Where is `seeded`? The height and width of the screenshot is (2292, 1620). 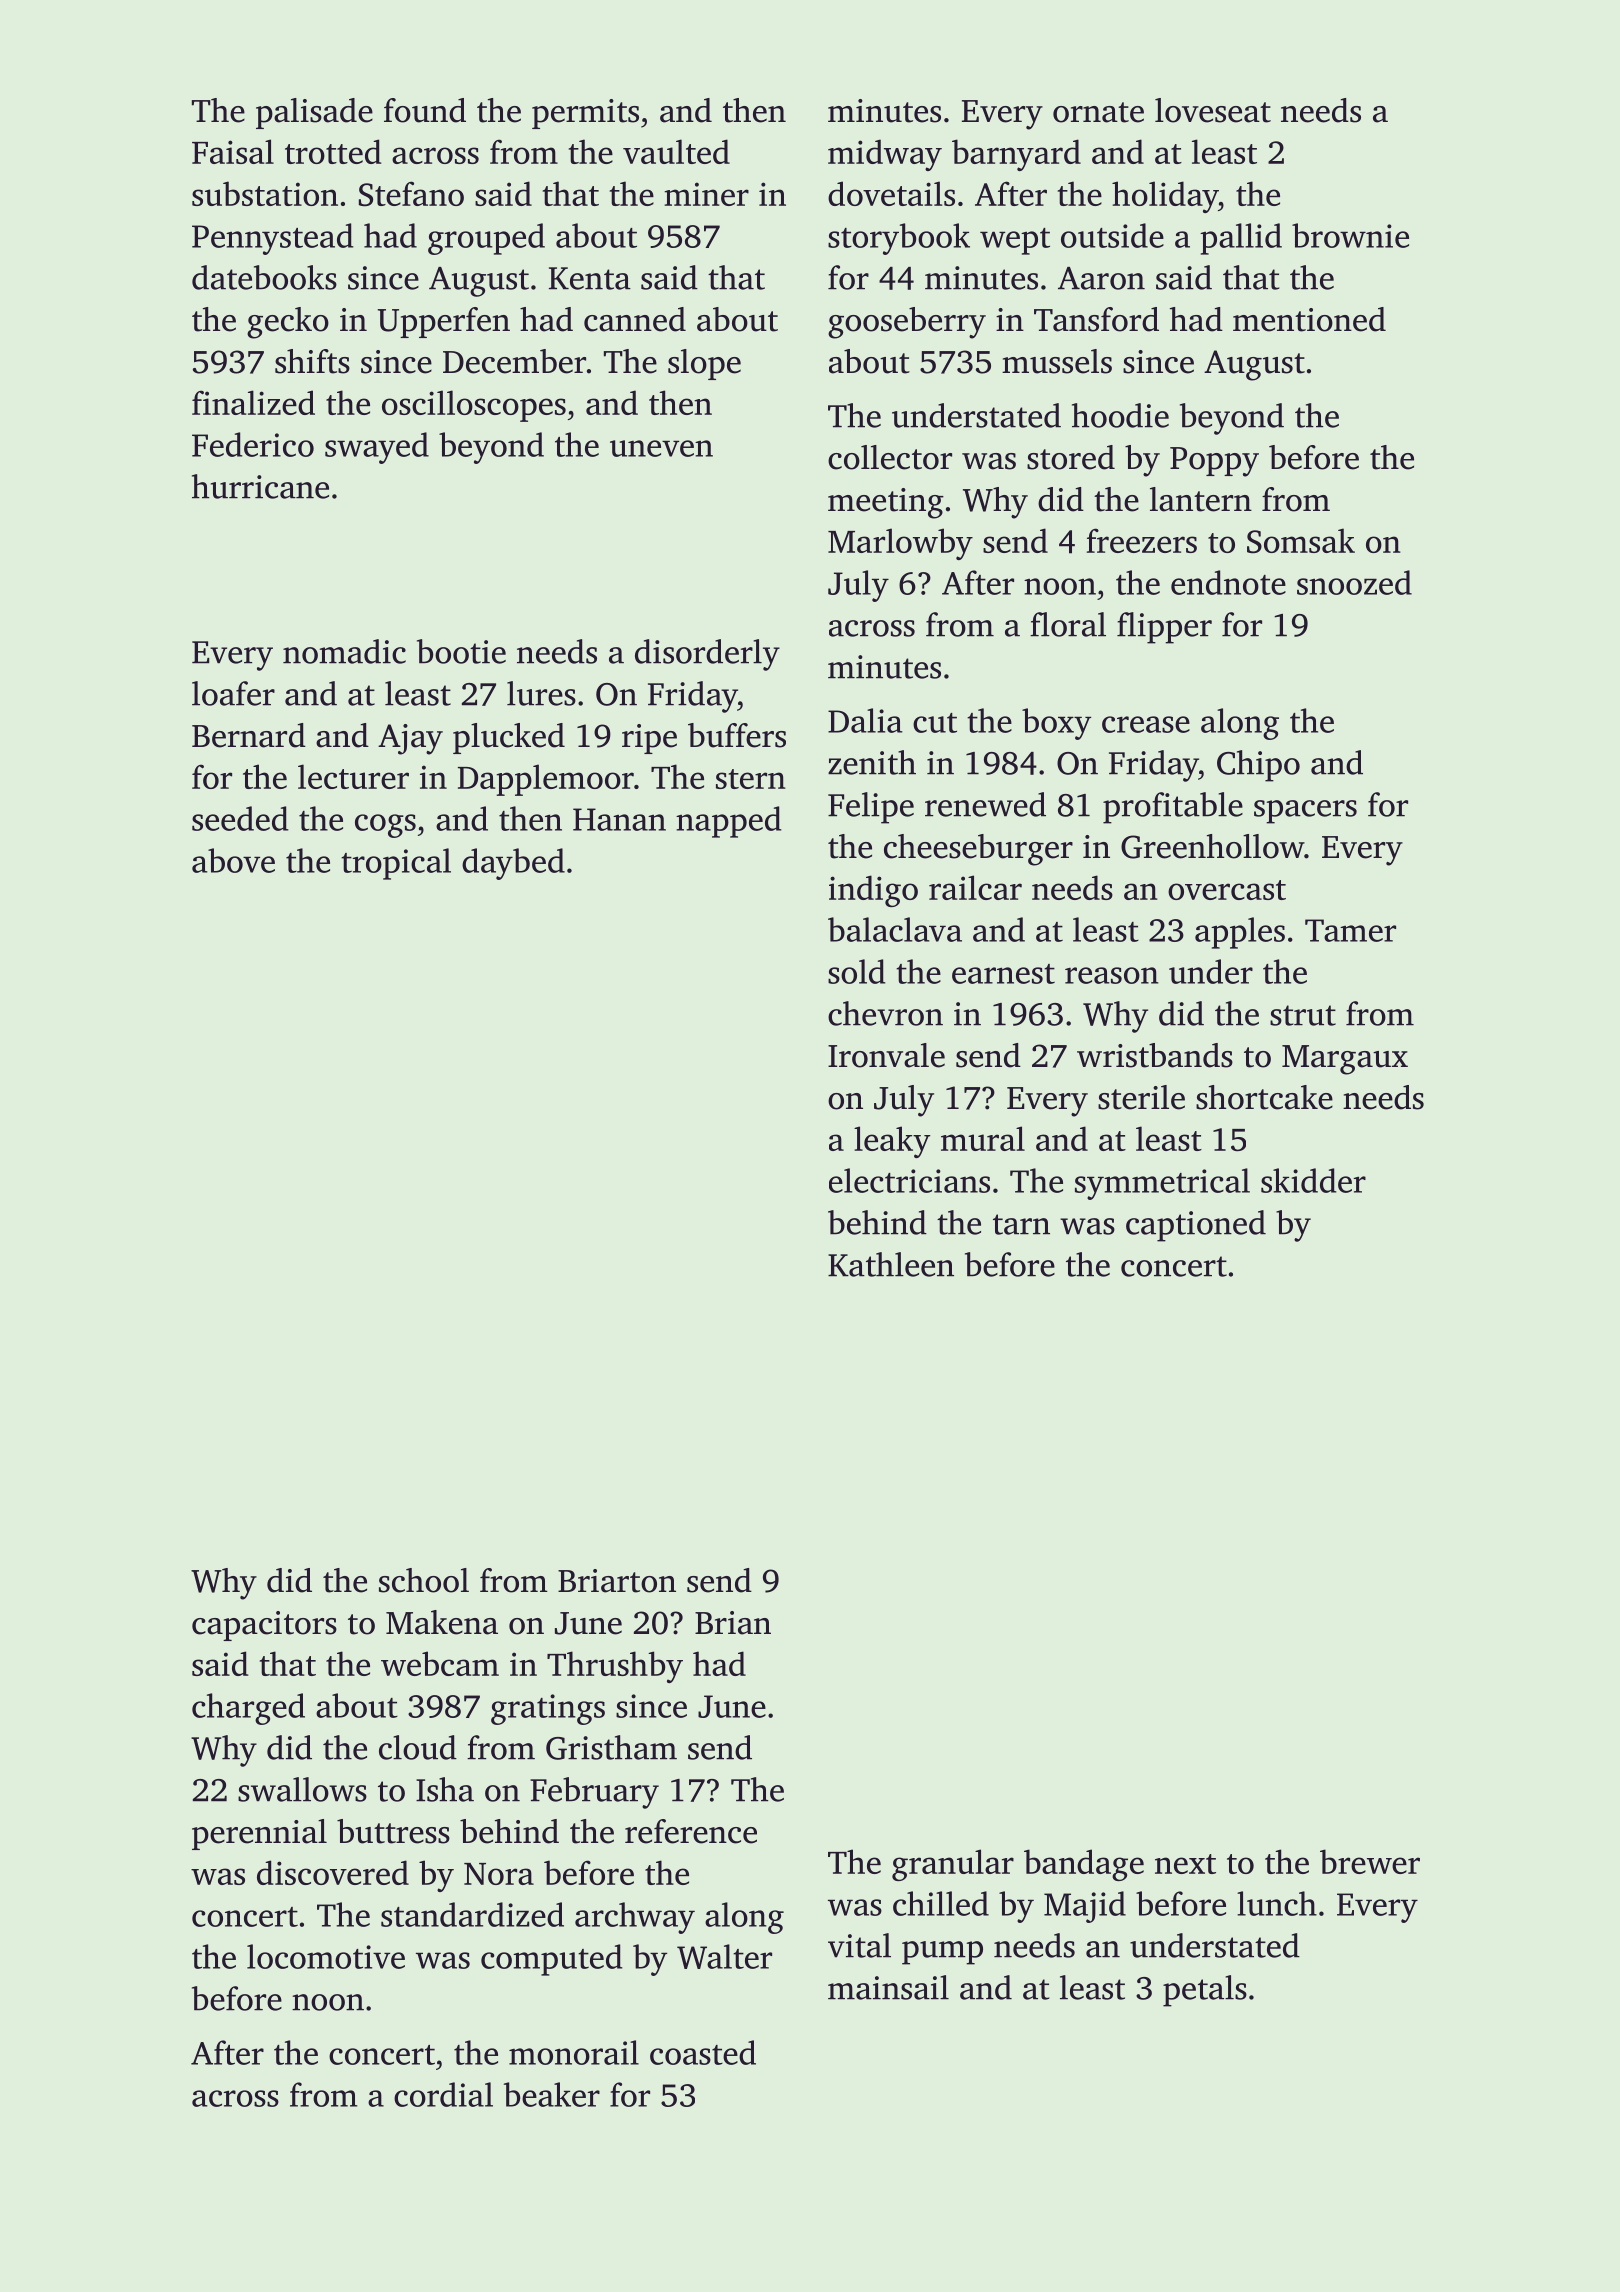
seeded is located at coordinates (240, 818).
